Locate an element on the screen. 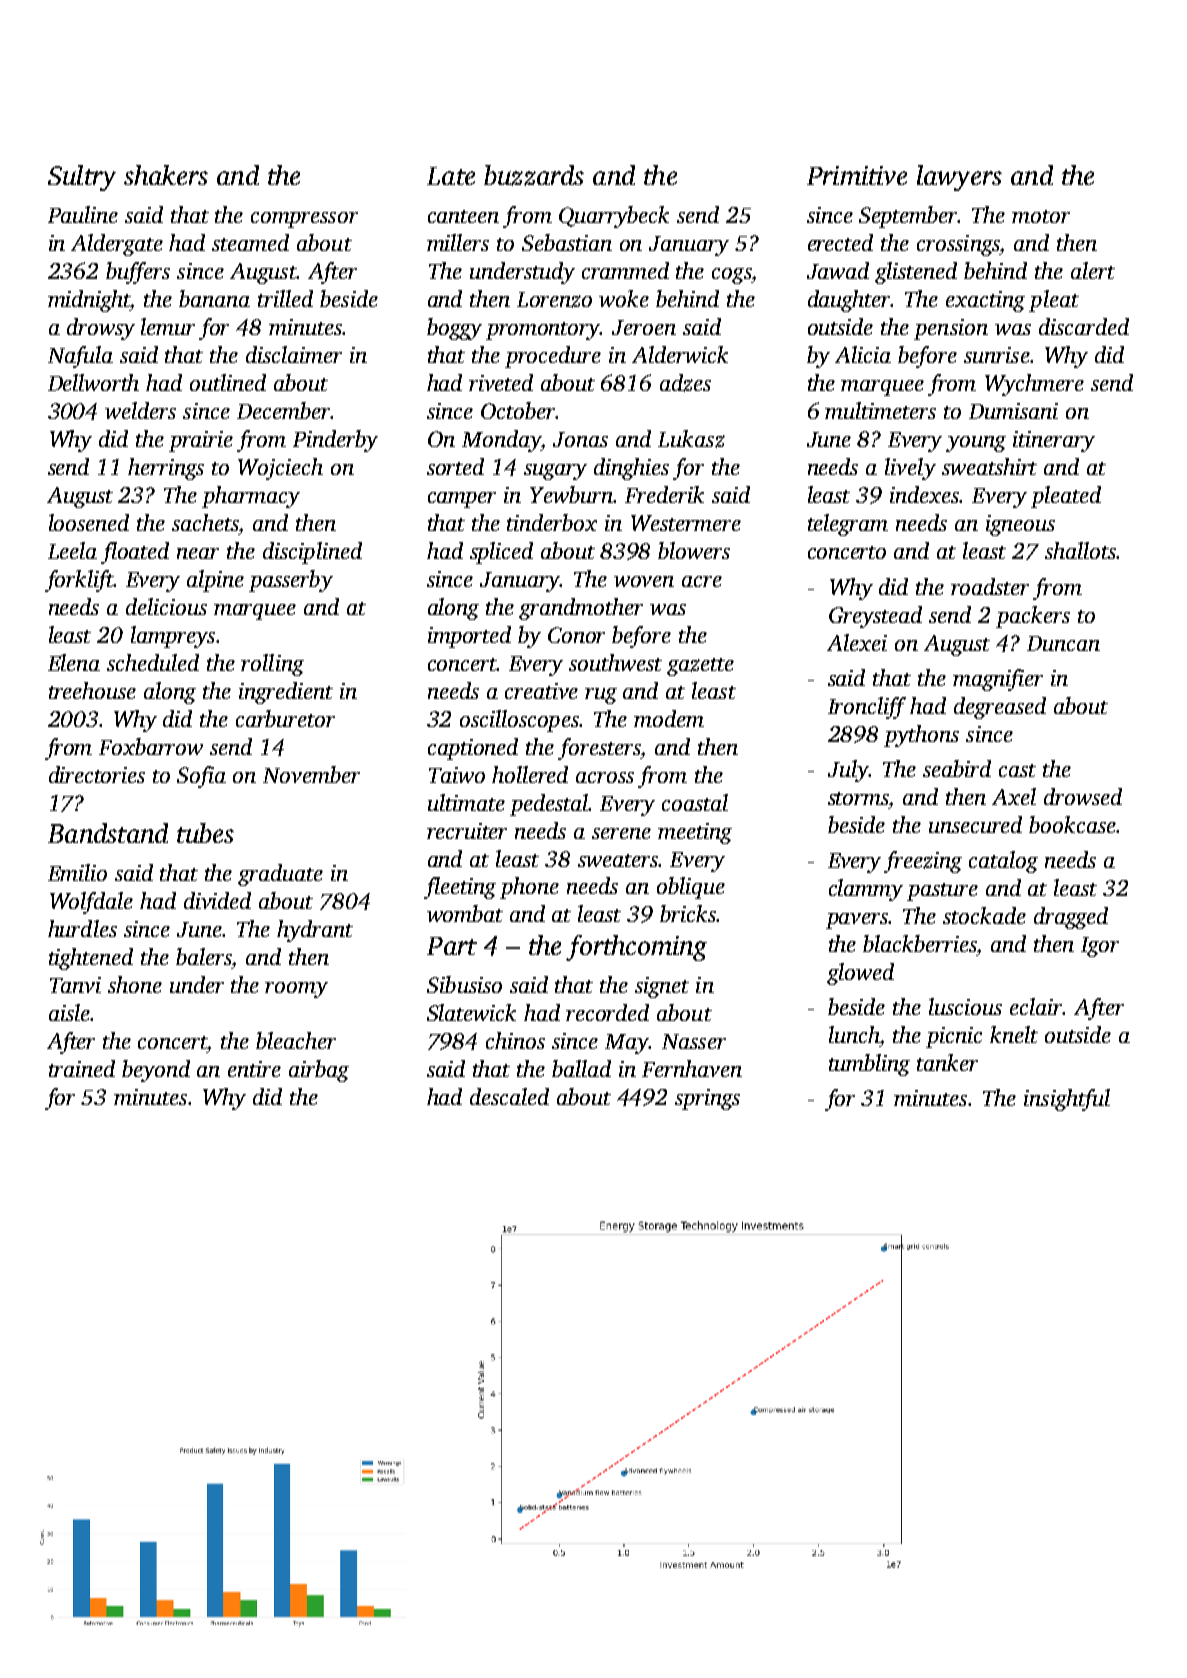  procedure is located at coordinates (553, 357).
